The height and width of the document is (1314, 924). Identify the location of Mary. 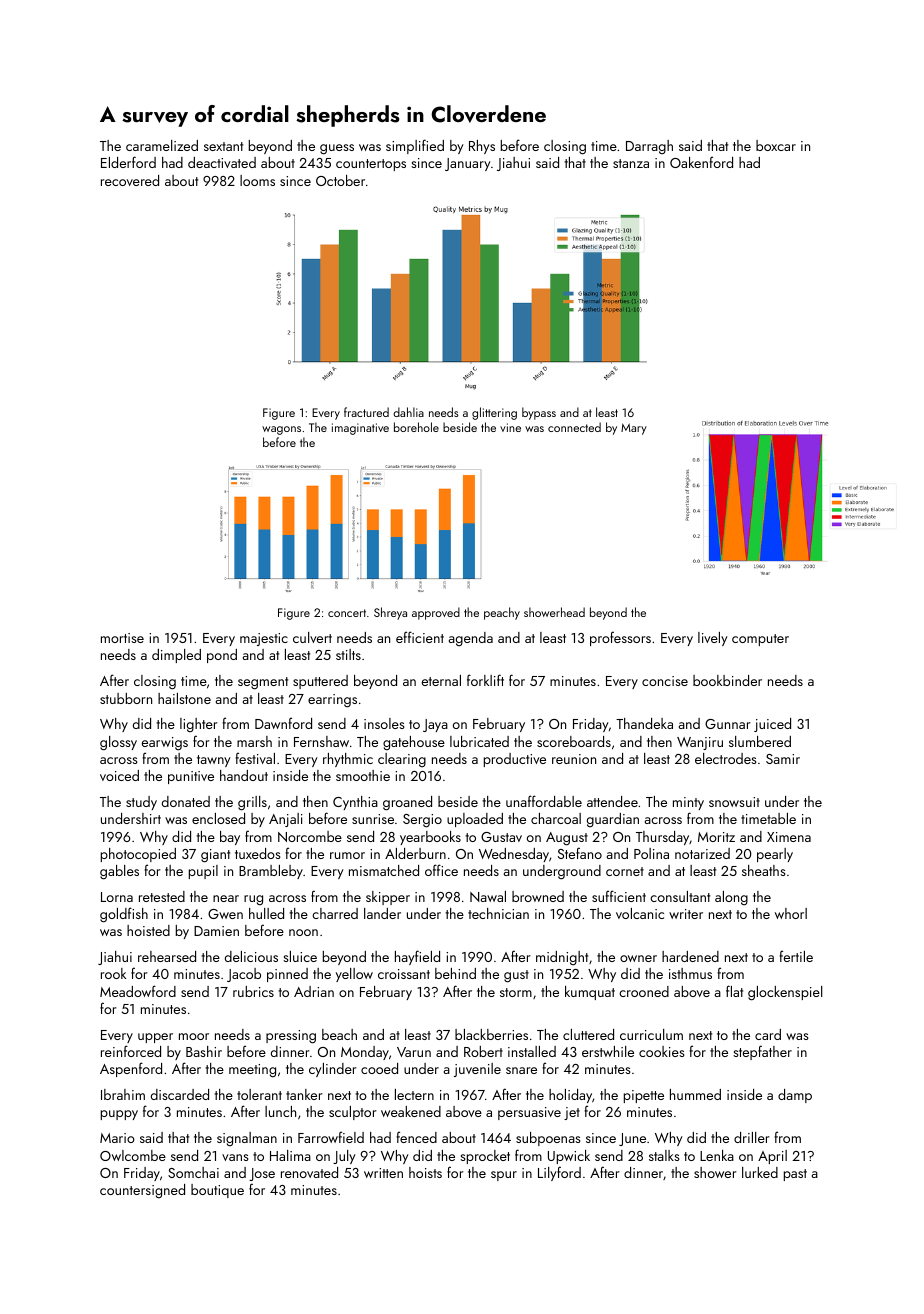
(634, 429).
